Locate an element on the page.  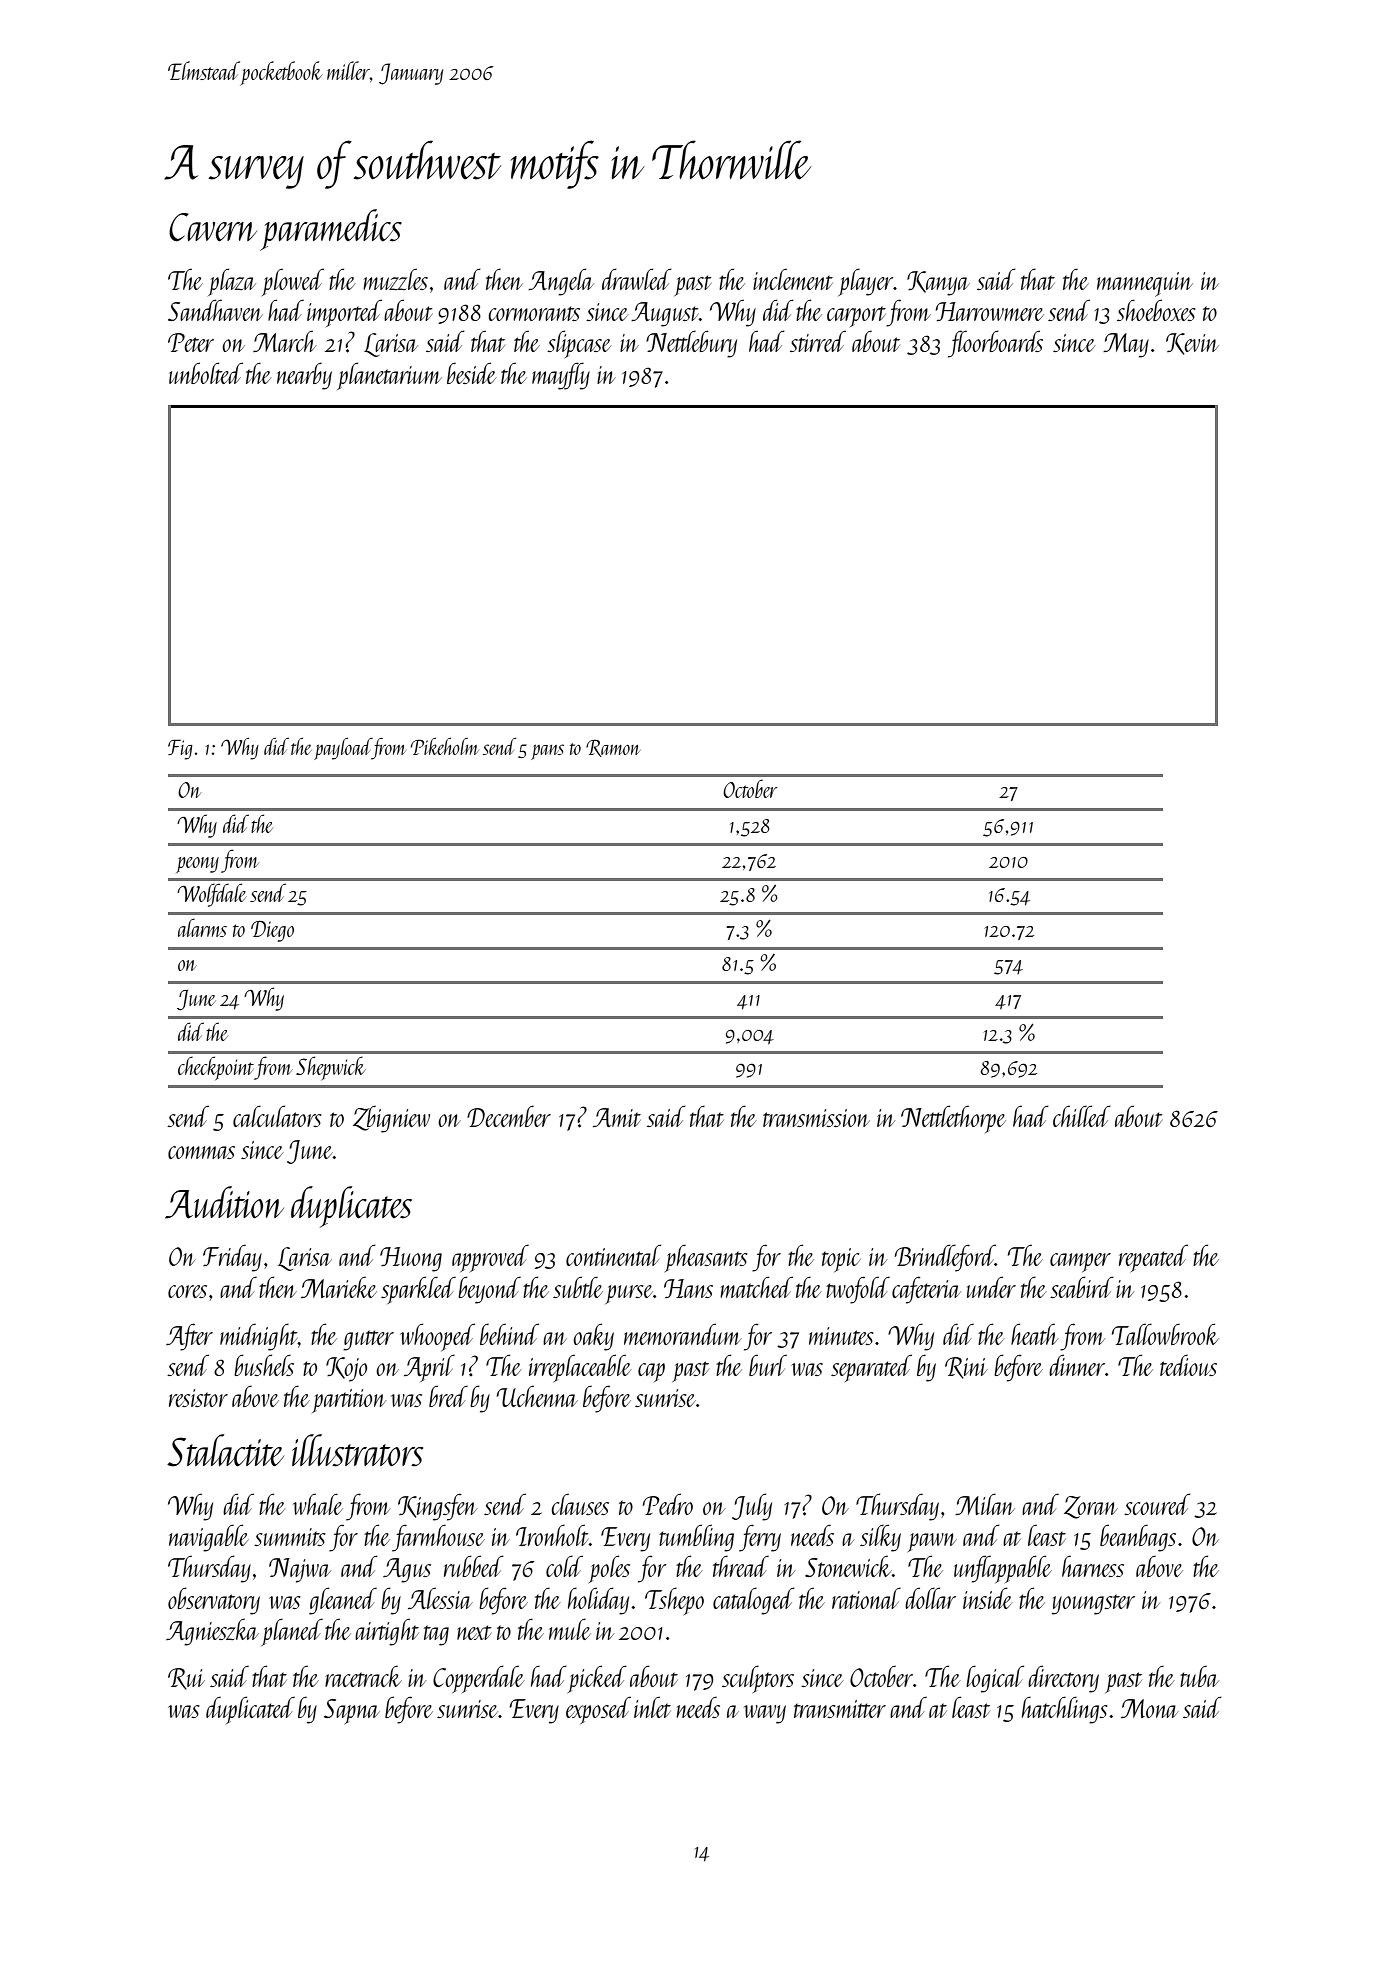
paramedics is located at coordinates (331, 230).
